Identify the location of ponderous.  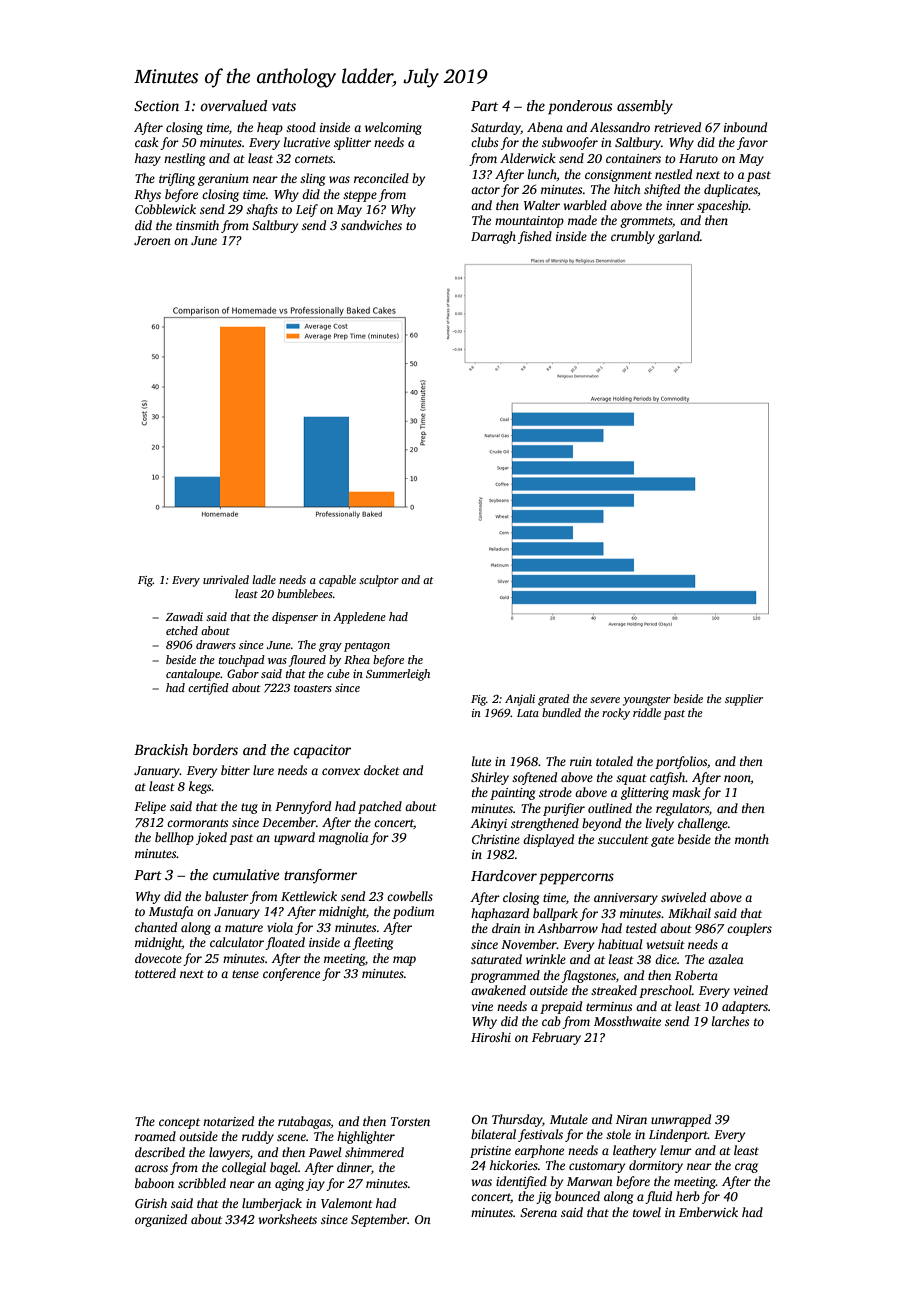
(580, 107).
